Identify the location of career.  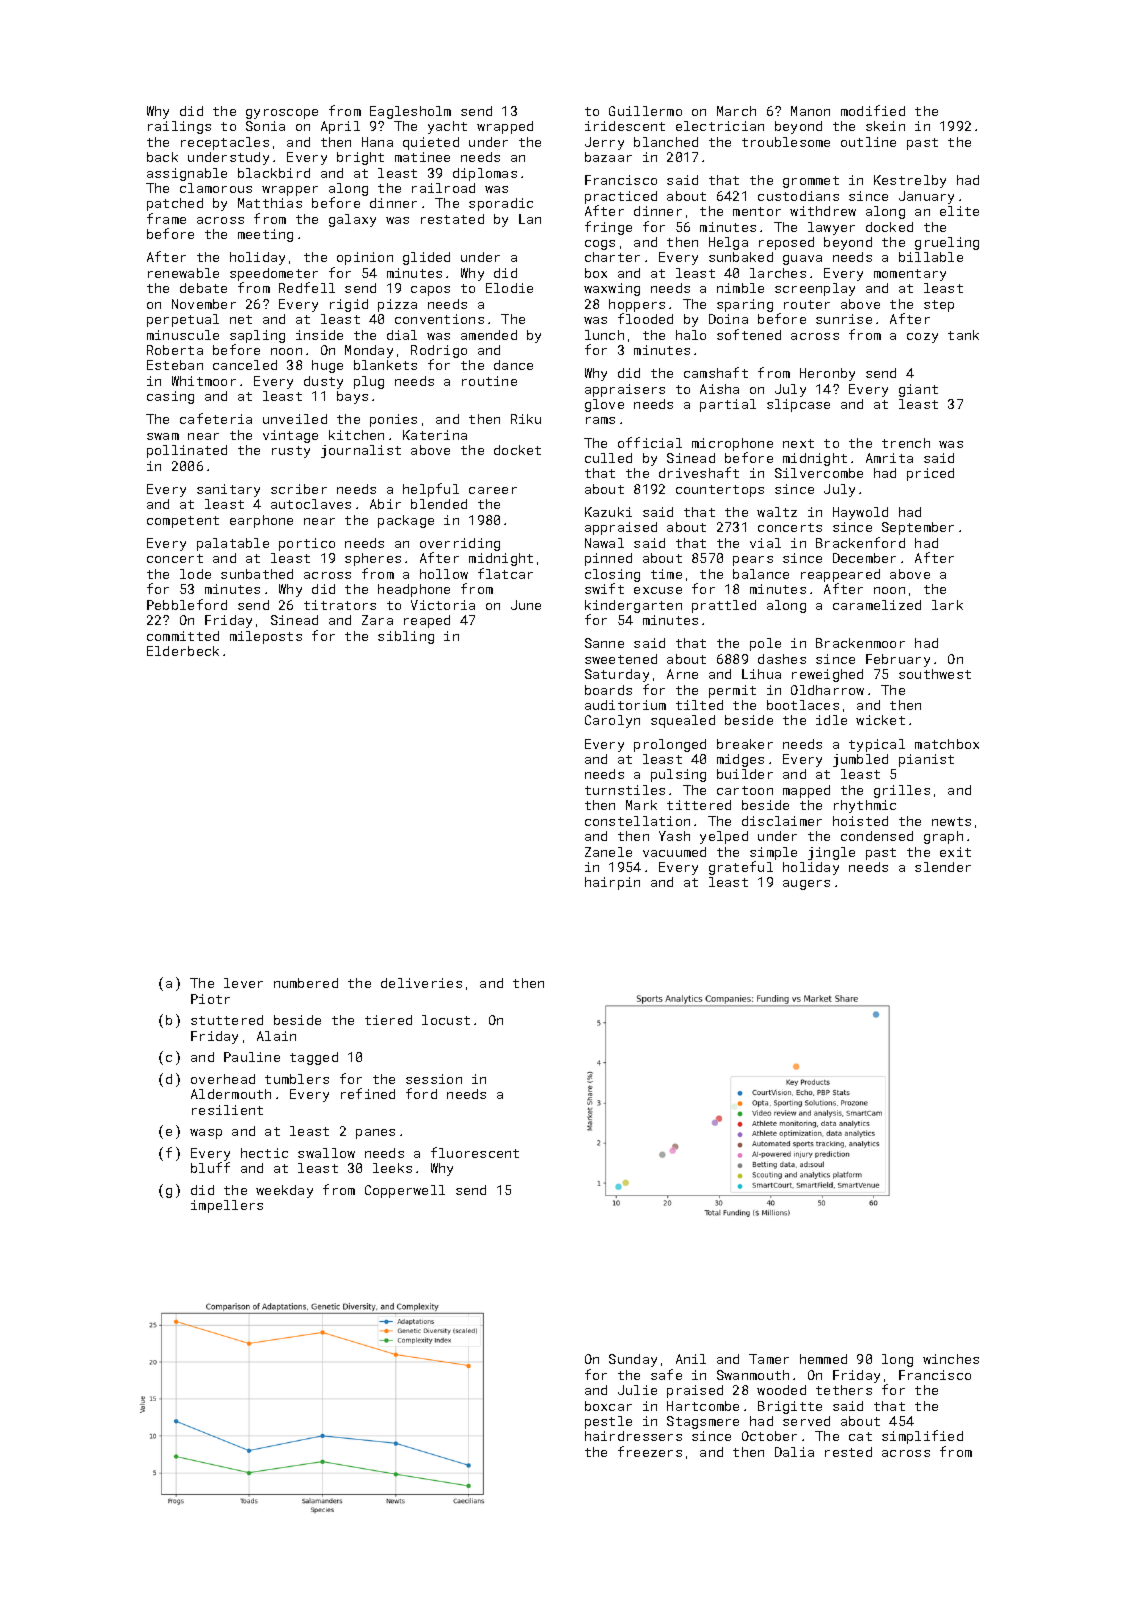
(493, 490).
